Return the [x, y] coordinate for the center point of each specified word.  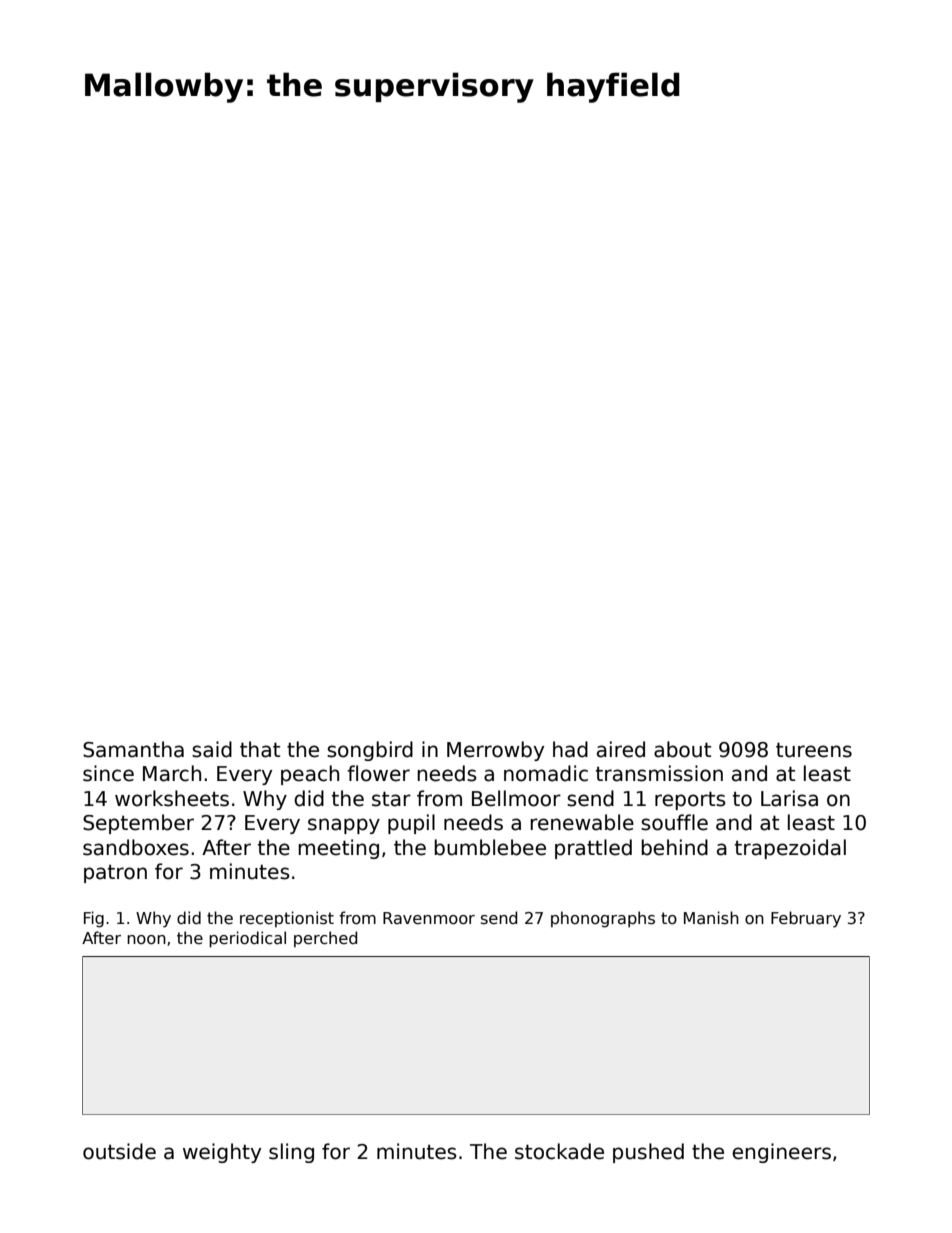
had [570, 749]
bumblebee [490, 847]
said [212, 749]
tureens [814, 750]
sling [291, 1153]
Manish [711, 918]
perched [325, 939]
